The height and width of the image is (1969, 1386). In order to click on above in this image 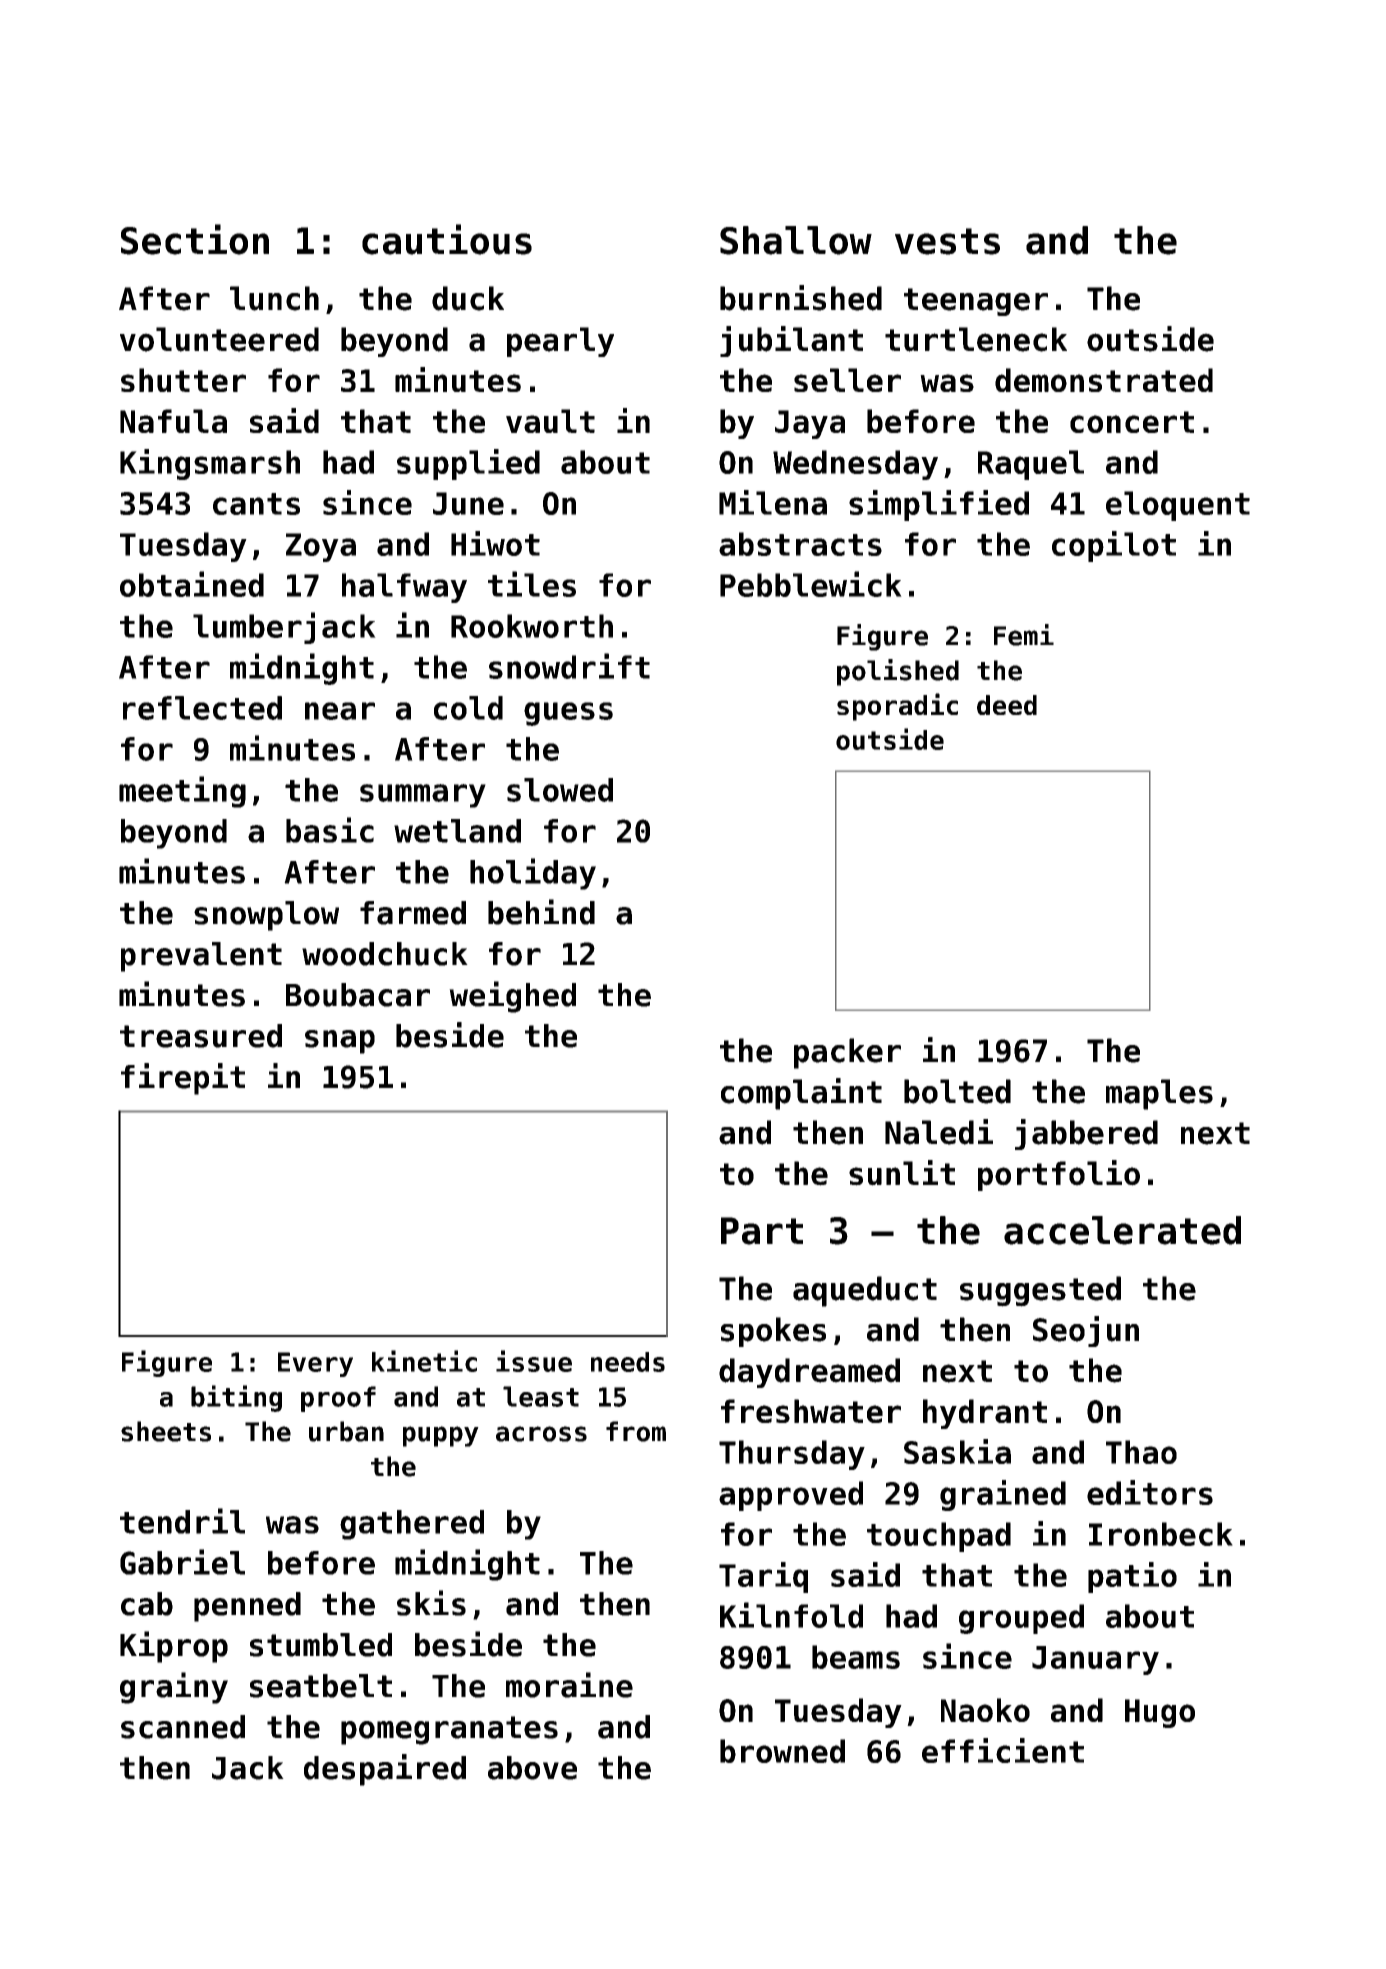, I will do `click(532, 1768)`.
